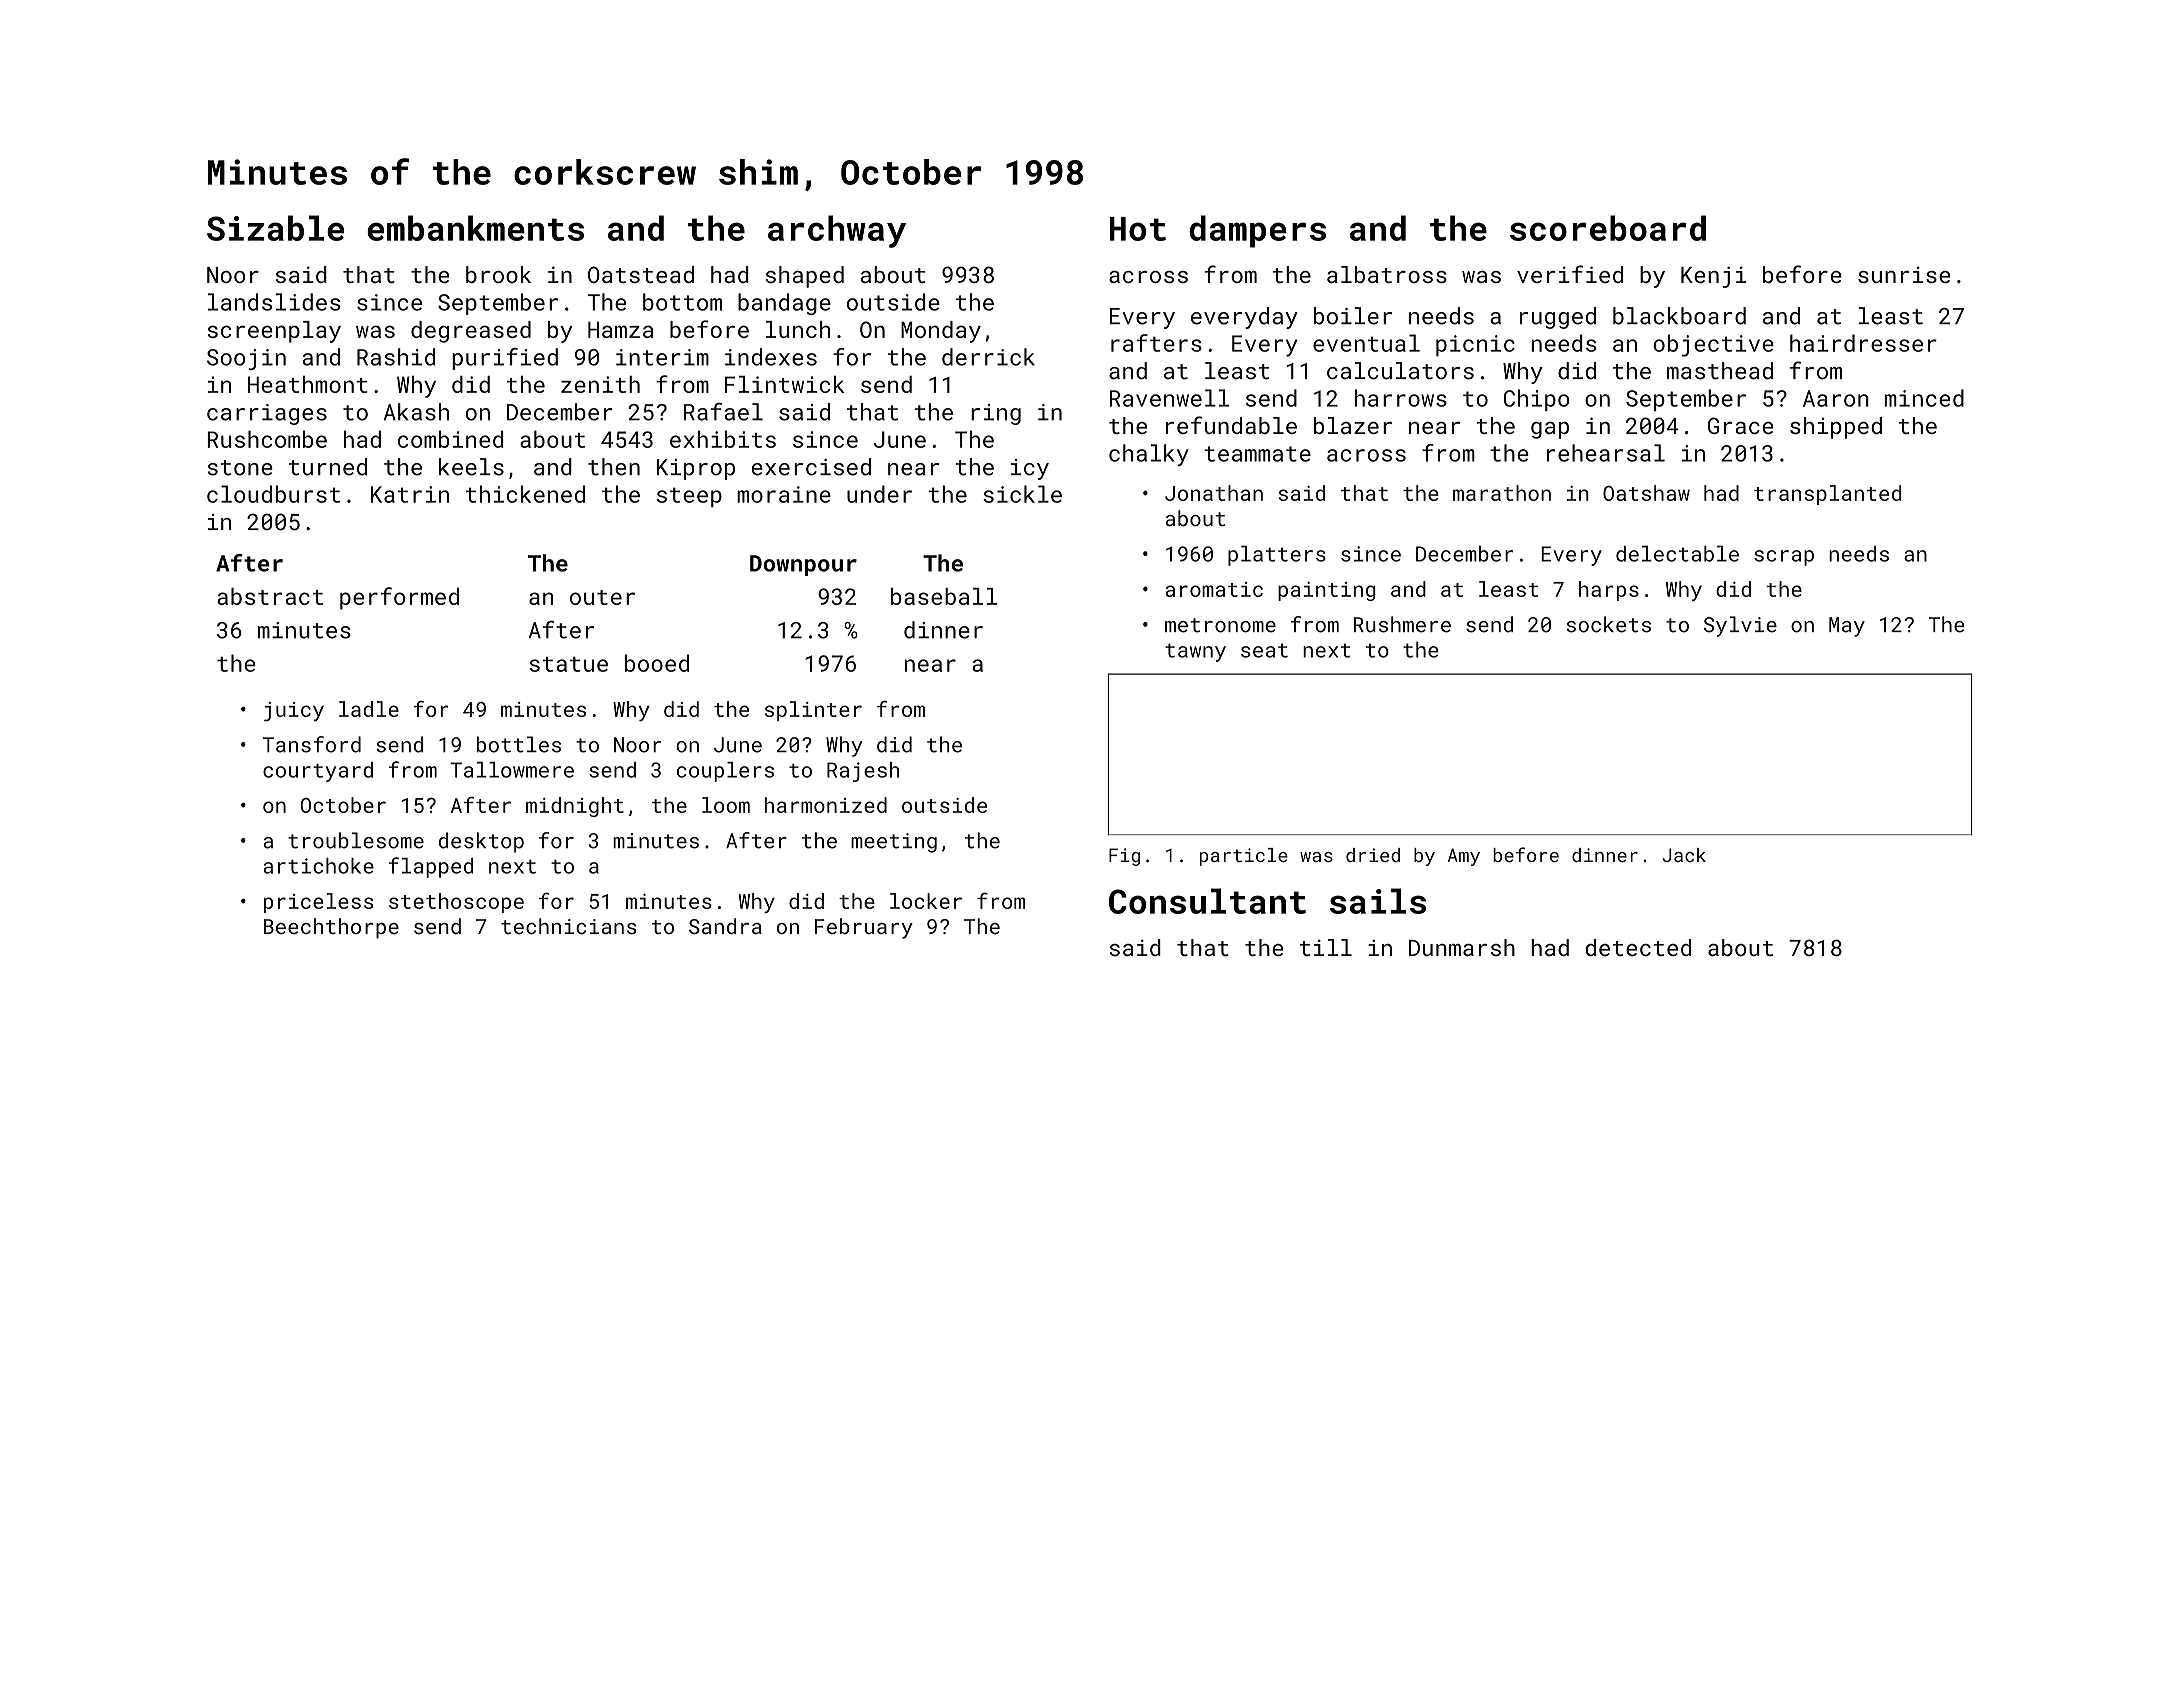  What do you see at coordinates (525, 494) in the screenshot?
I see `thickened` at bounding box center [525, 494].
